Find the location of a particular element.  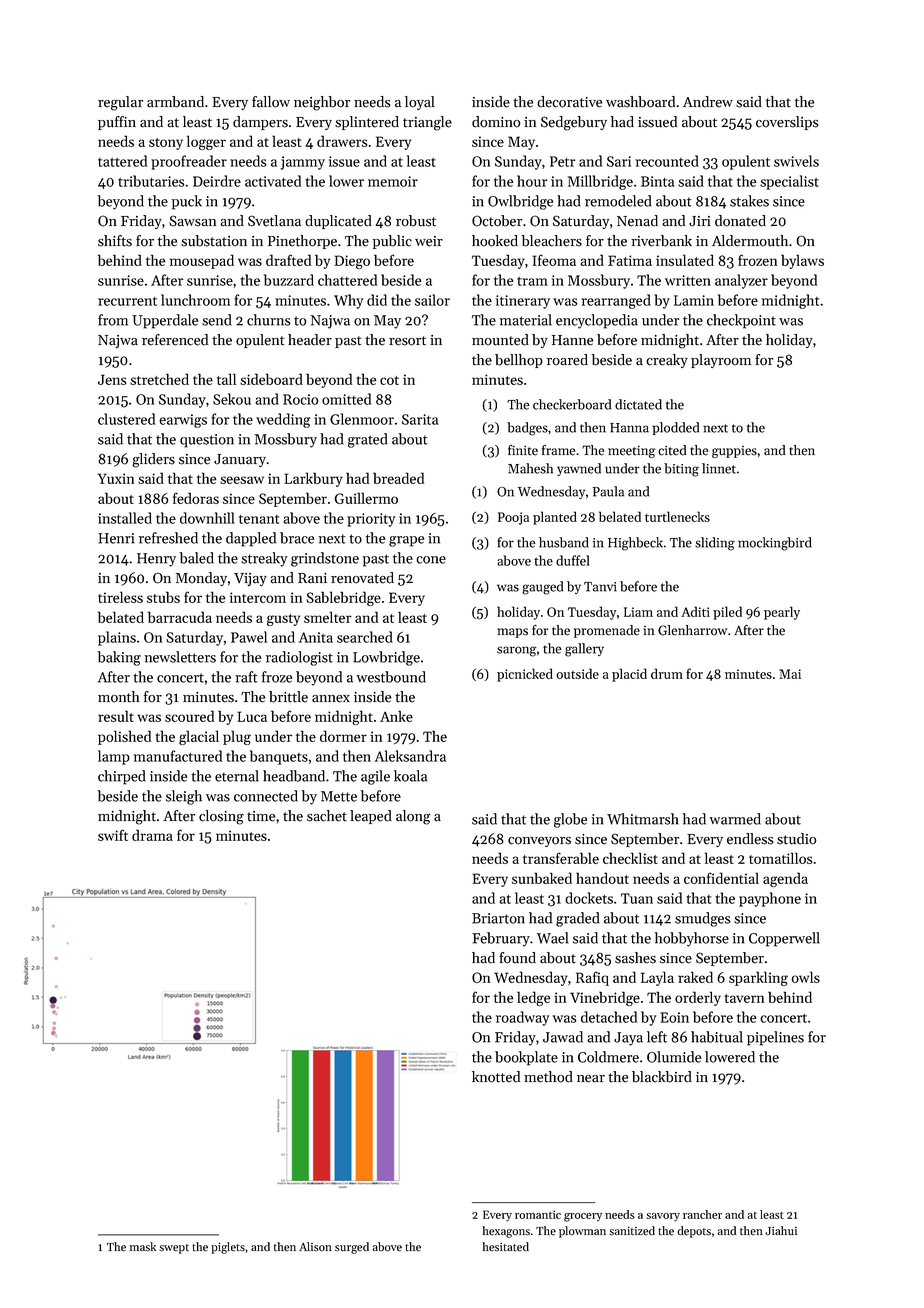

newsletters is located at coordinates (180, 657).
